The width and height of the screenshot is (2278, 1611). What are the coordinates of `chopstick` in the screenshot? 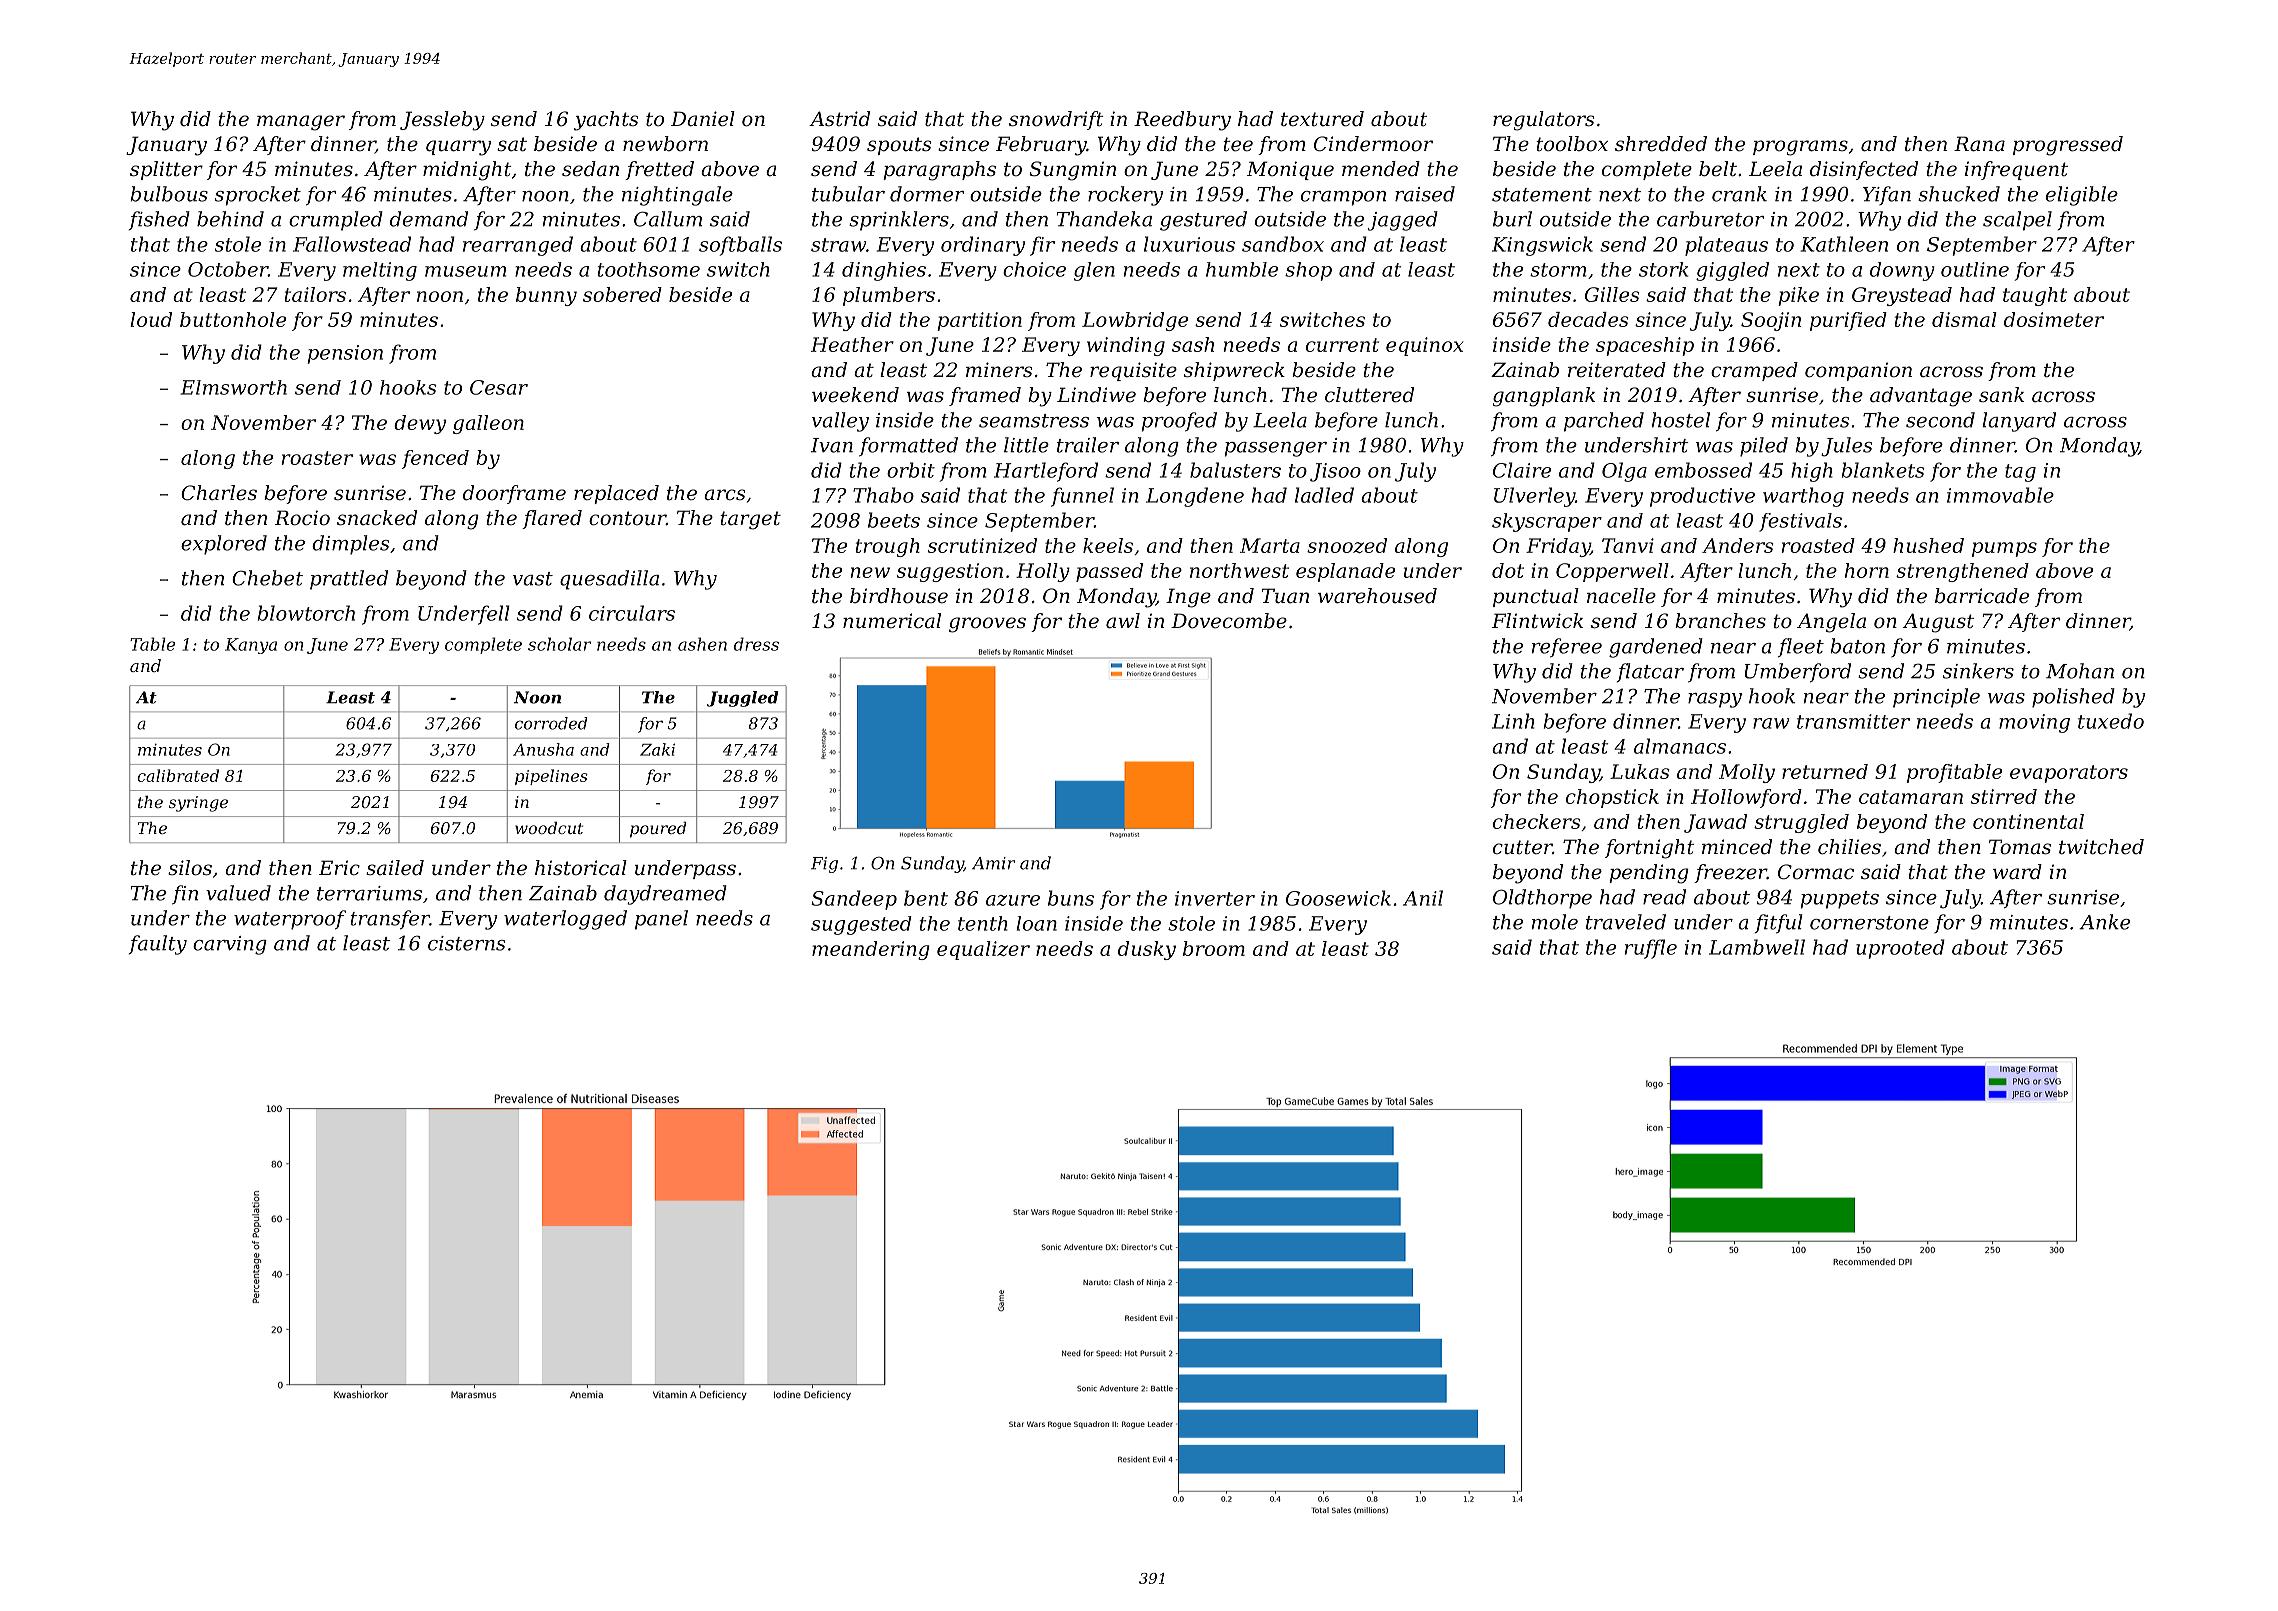 It's located at (1612, 798).
